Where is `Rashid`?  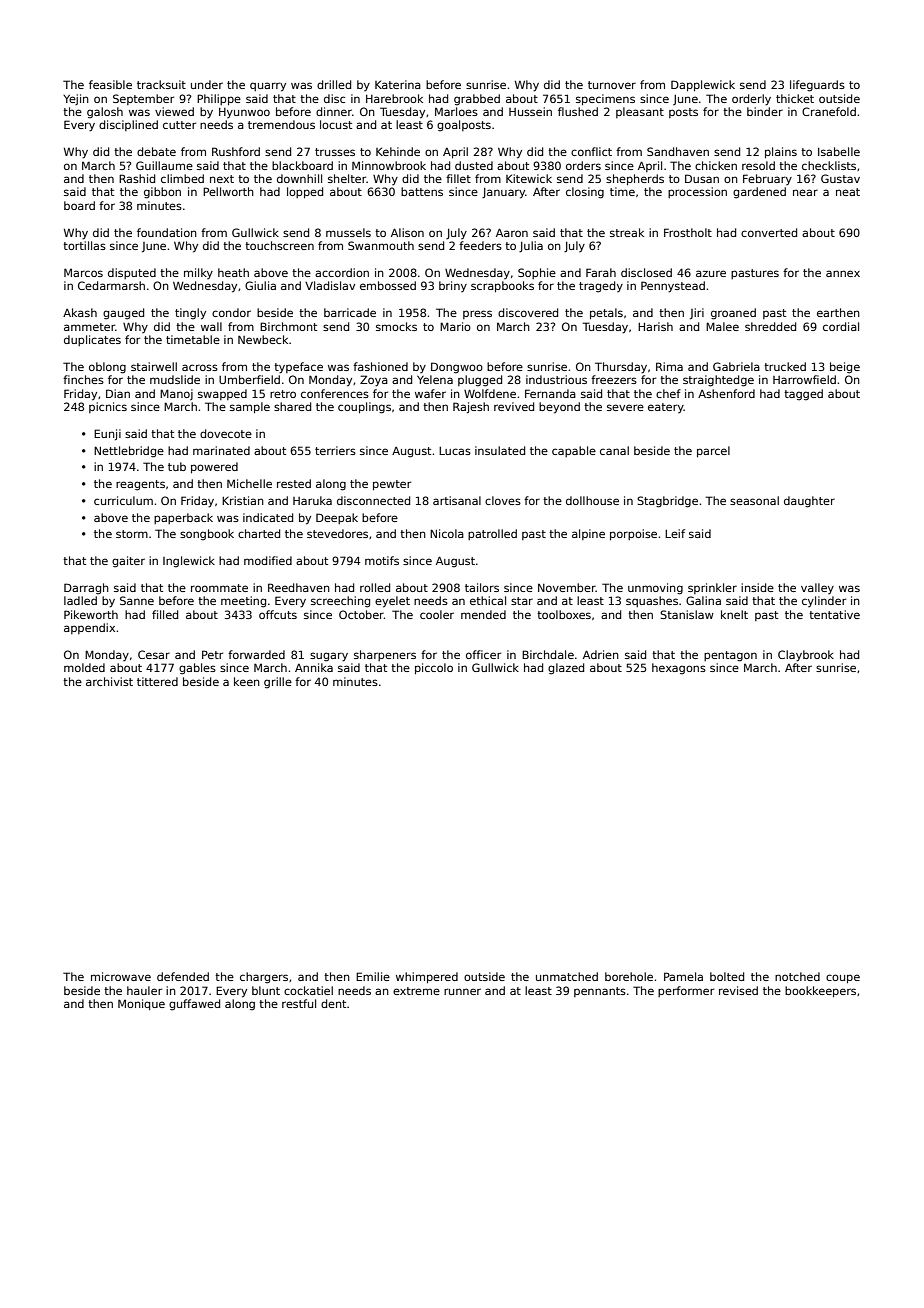
Rashid is located at coordinates (137, 178).
